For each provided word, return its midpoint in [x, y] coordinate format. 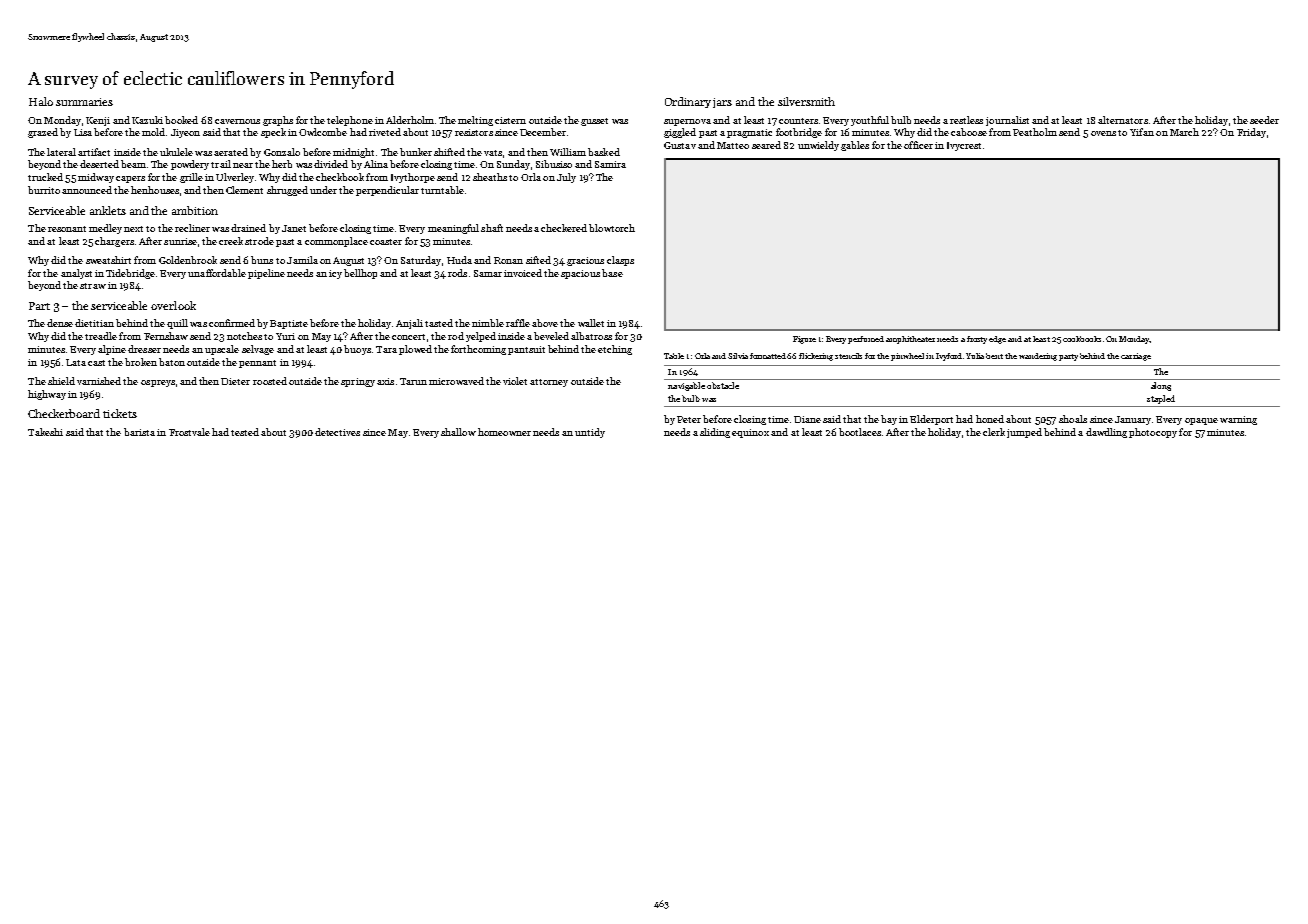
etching [615, 350]
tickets [120, 413]
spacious [580, 274]
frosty [977, 340]
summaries [84, 102]
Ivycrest [964, 146]
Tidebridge [130, 274]
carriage [1136, 357]
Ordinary [688, 102]
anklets [108, 210]
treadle [101, 336]
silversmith [806, 101]
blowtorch [612, 228]
